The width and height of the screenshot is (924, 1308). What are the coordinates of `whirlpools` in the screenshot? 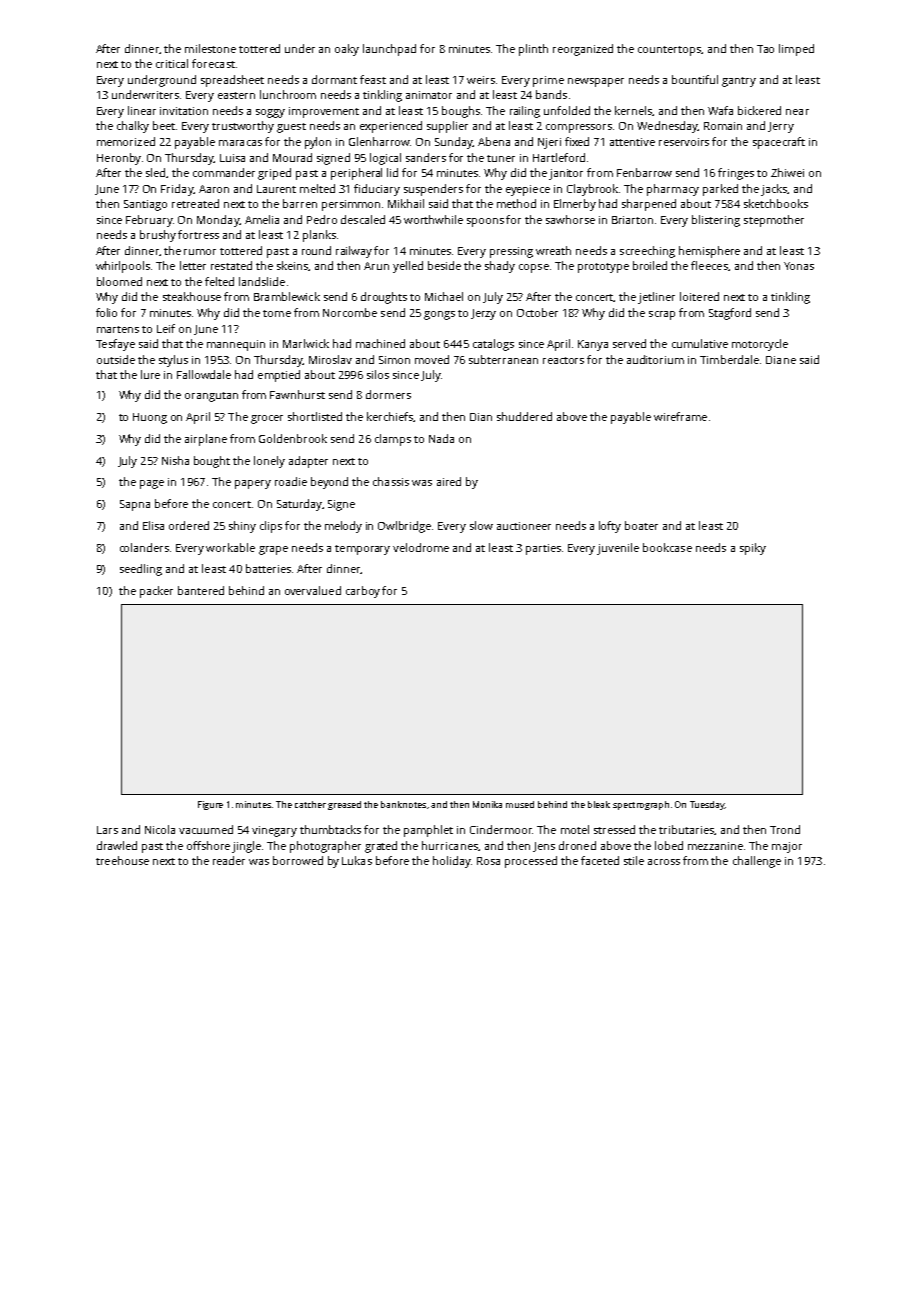 It's located at (123, 267).
